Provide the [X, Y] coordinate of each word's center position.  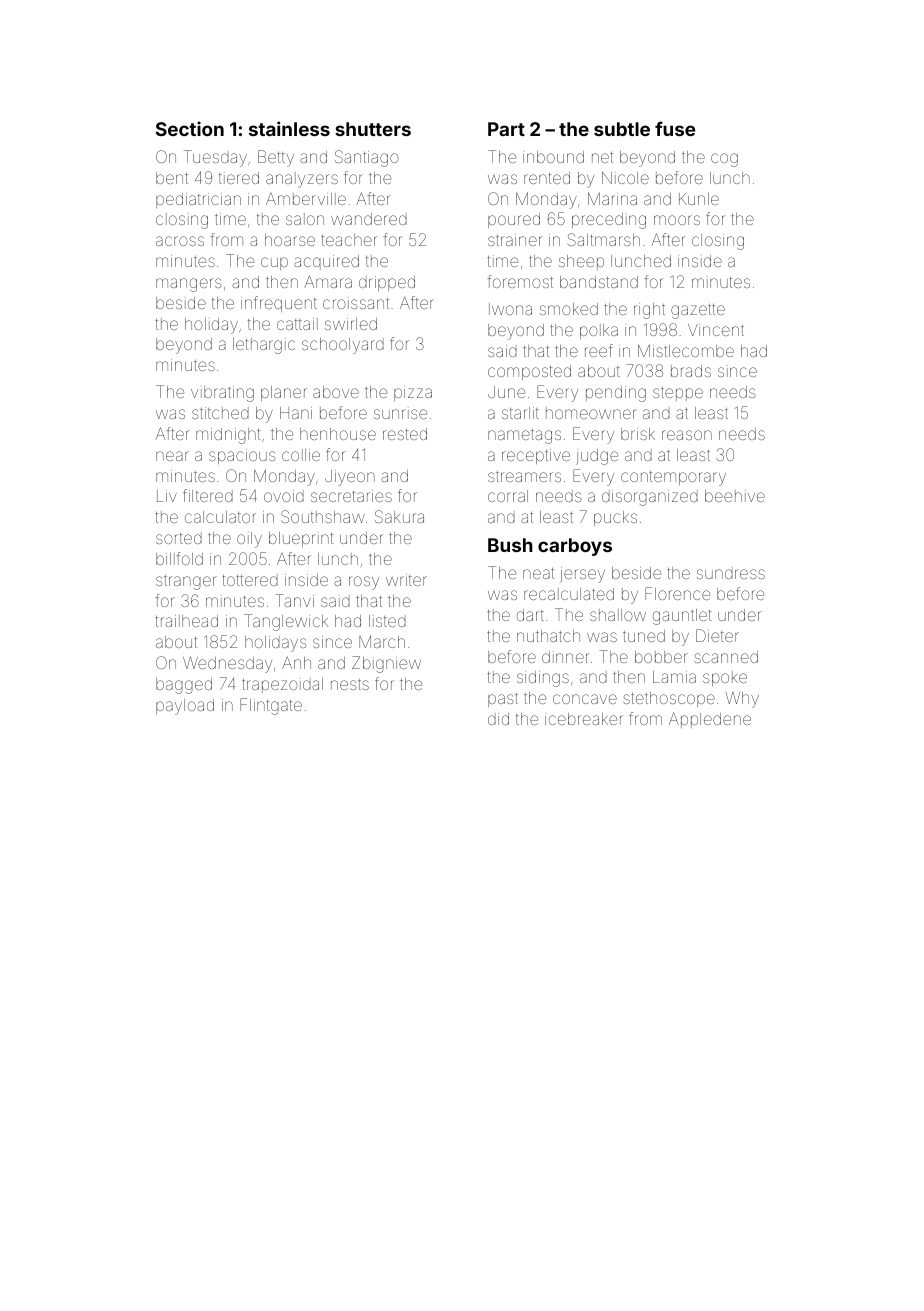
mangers [189, 285]
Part [506, 129]
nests [350, 684]
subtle [622, 129]
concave [585, 699]
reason [687, 435]
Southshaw [323, 516]
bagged [184, 686]
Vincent [716, 330]
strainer [515, 240]
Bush [510, 545]
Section [190, 128]
